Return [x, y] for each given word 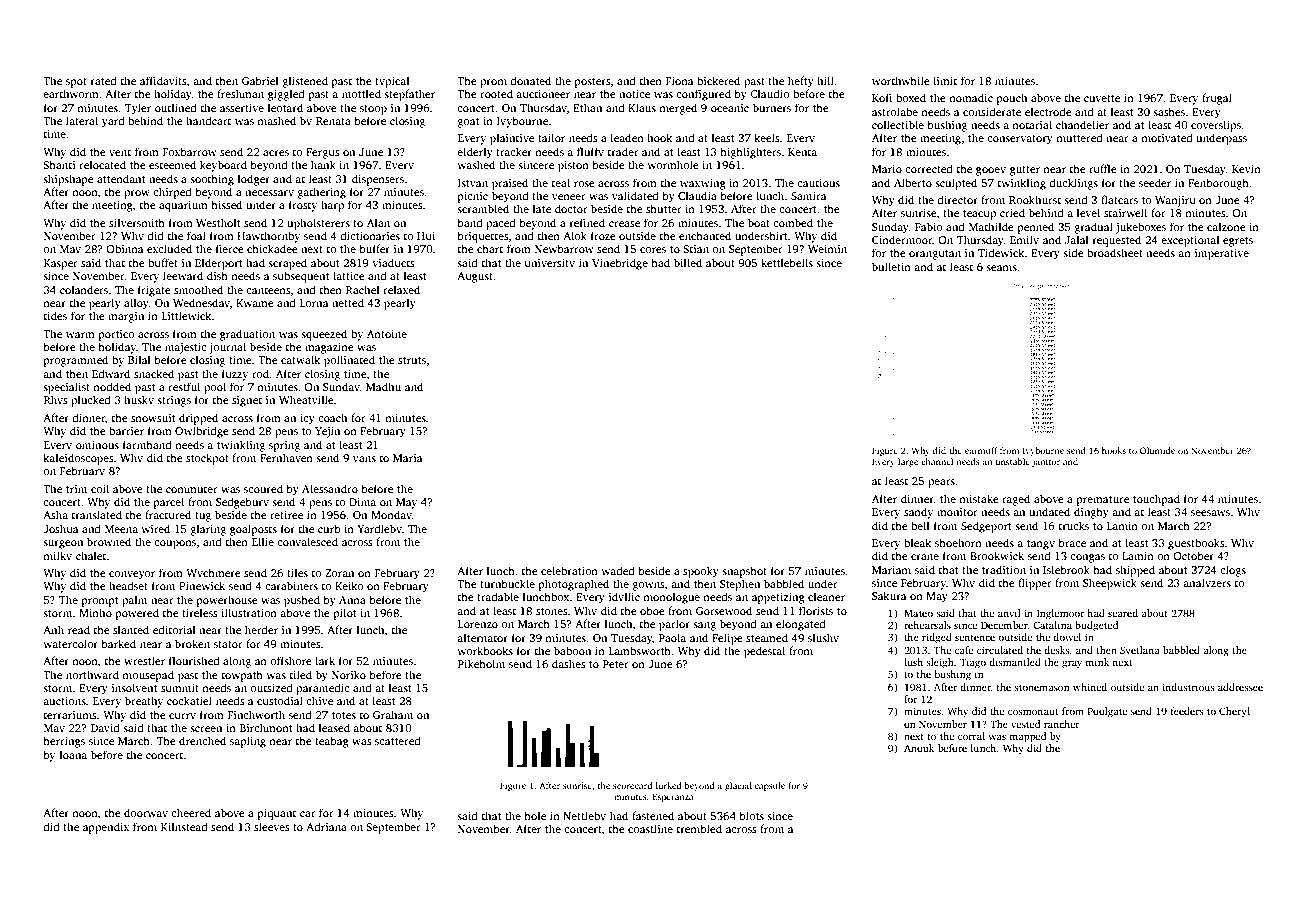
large [908, 462]
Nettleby [584, 817]
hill [825, 80]
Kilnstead [184, 826]
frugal [1217, 99]
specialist [66, 388]
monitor [957, 512]
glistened [305, 82]
